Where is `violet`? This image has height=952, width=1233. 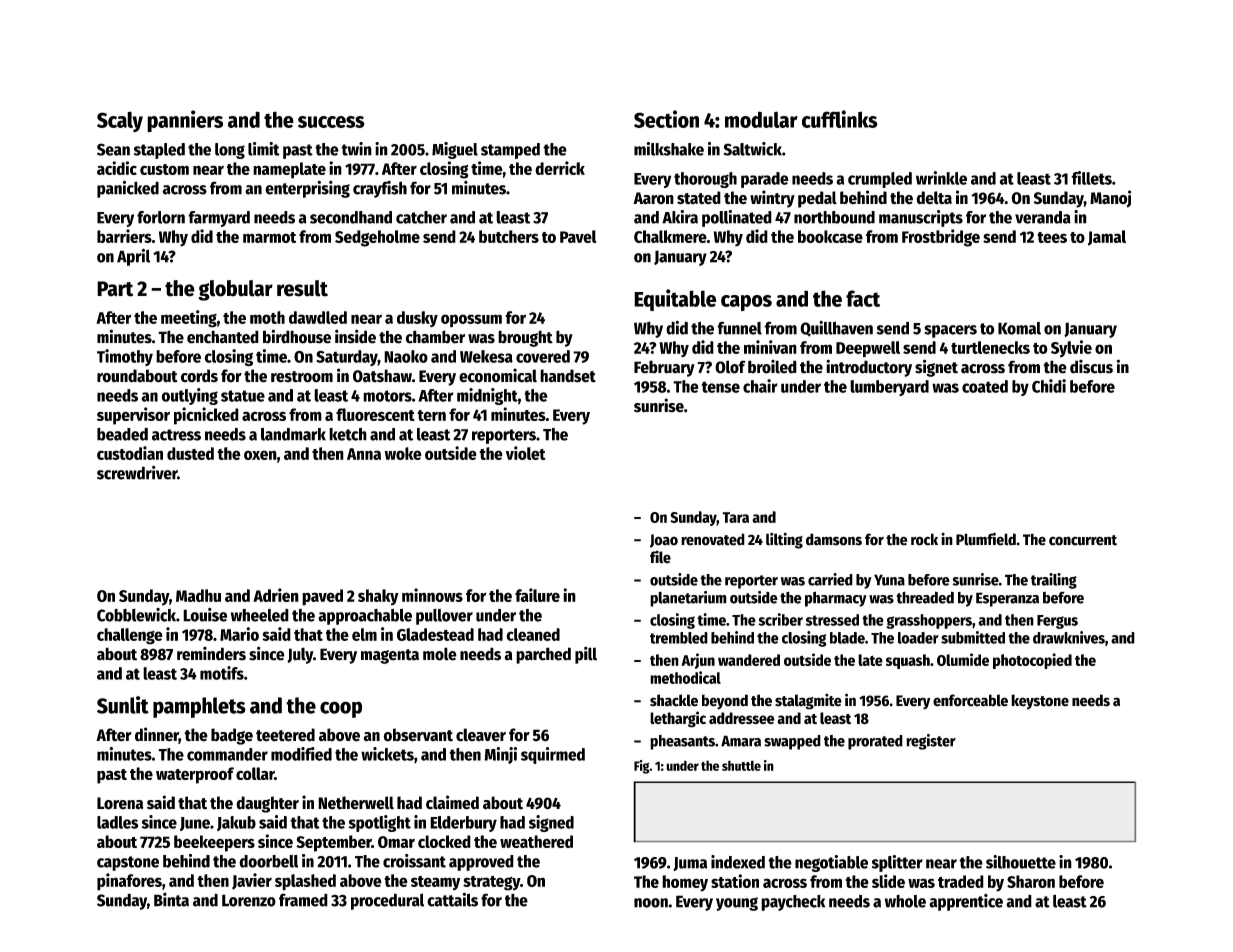
violet is located at coordinates (526, 453).
